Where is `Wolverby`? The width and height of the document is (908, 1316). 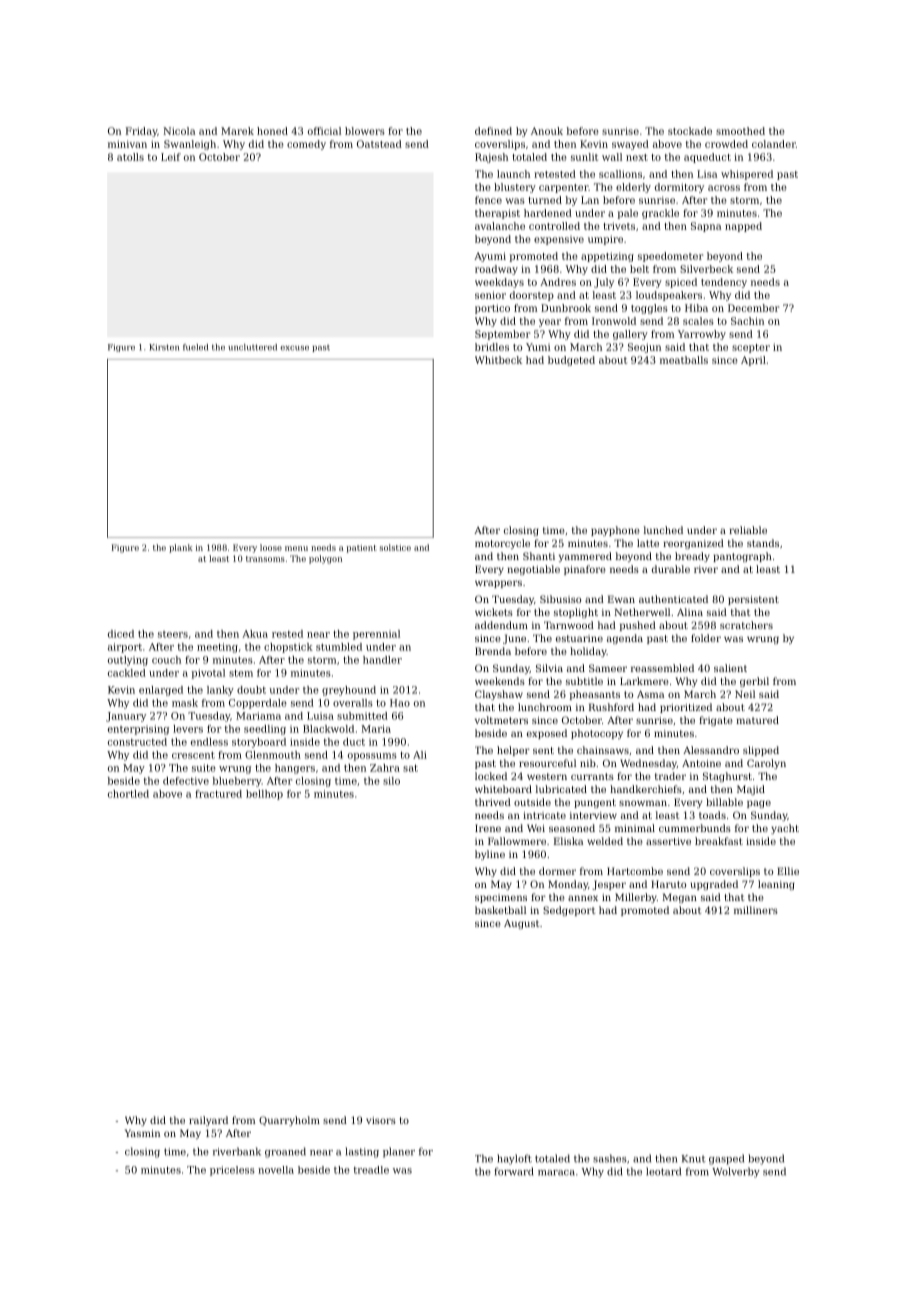 Wolverby is located at coordinates (736, 1172).
